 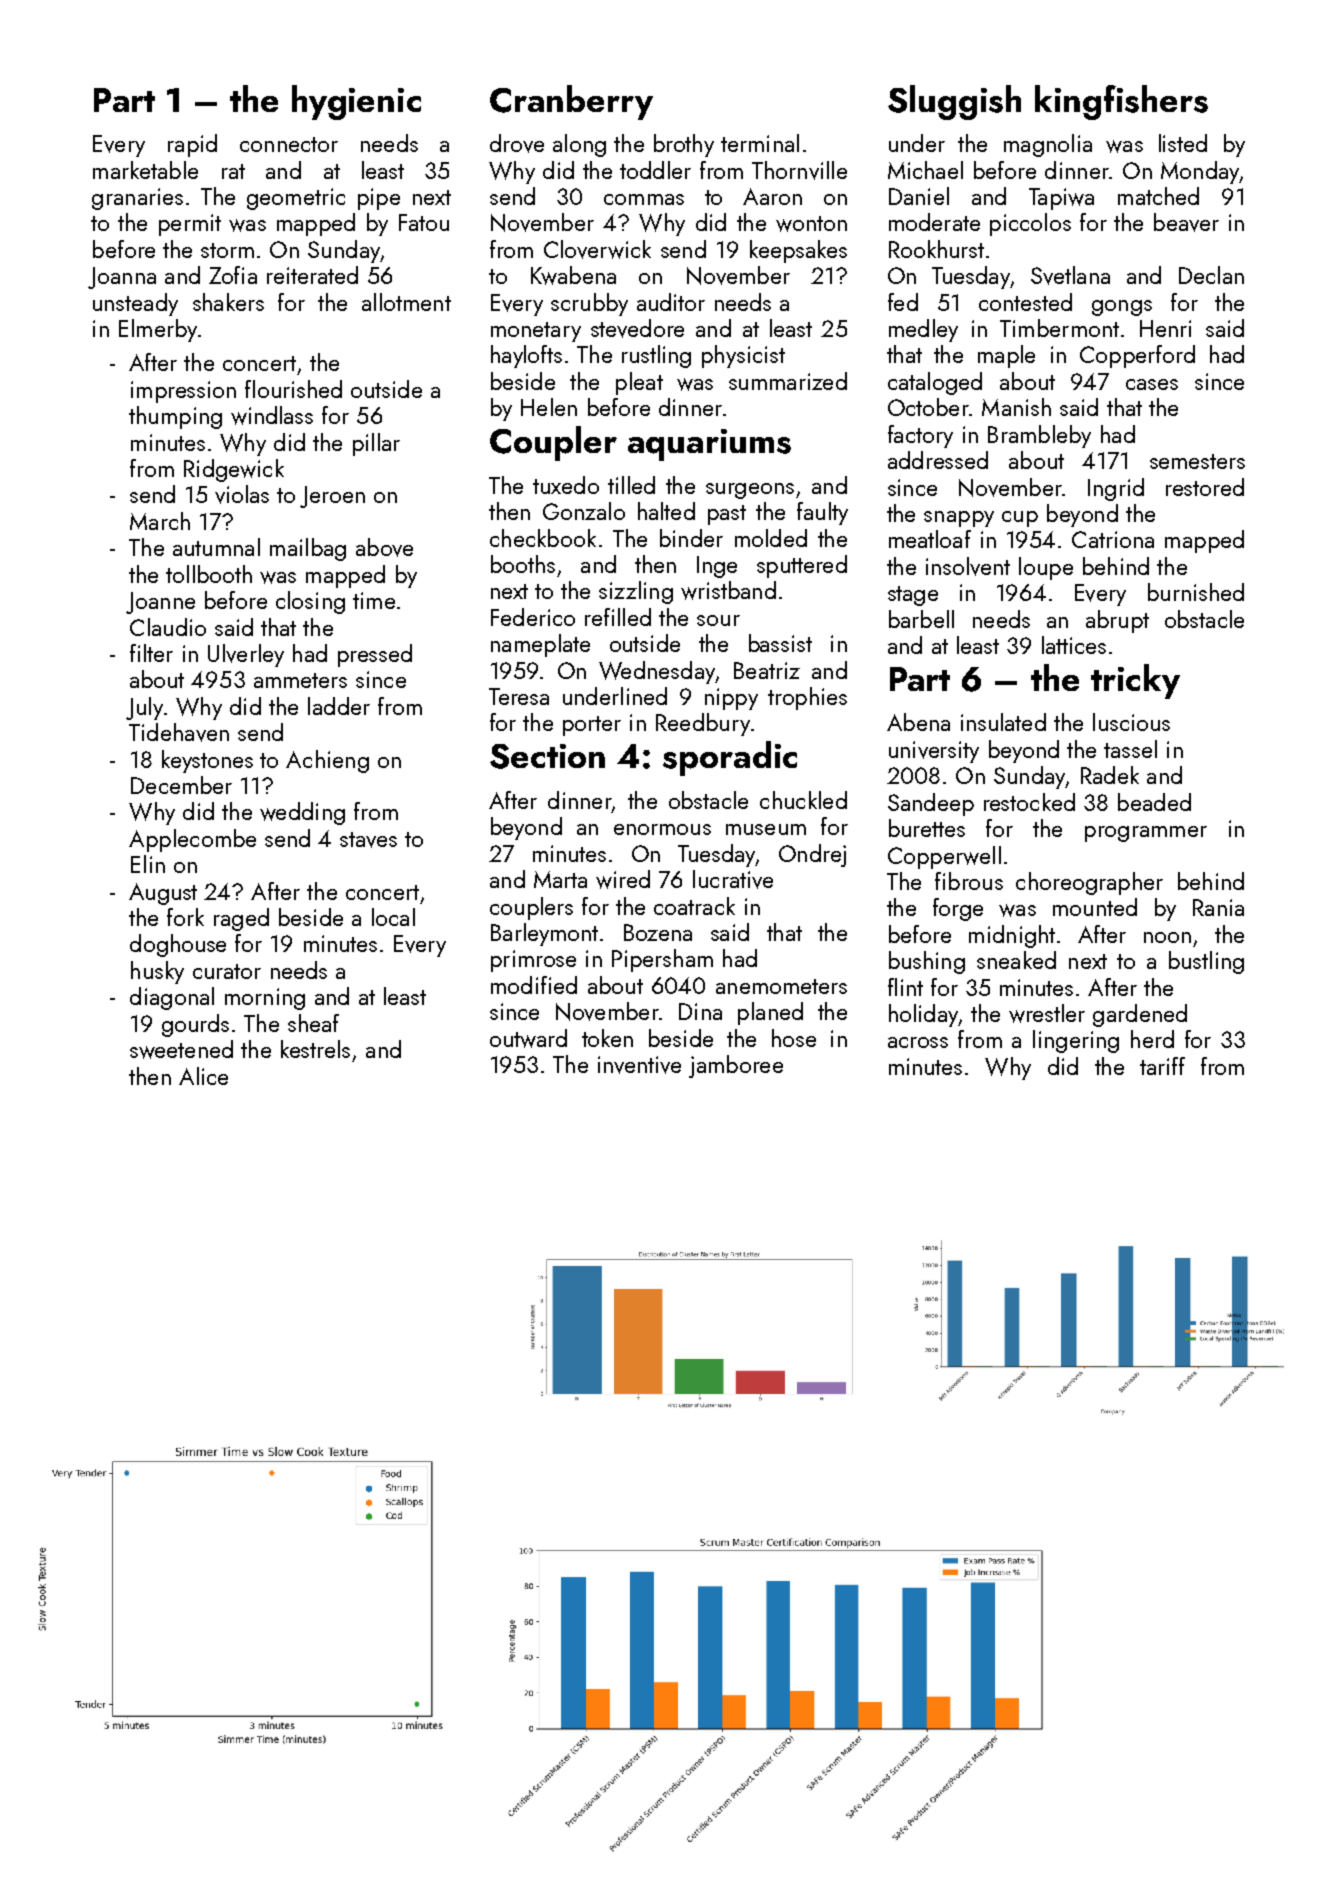 I want to click on brothy, so click(x=684, y=145).
